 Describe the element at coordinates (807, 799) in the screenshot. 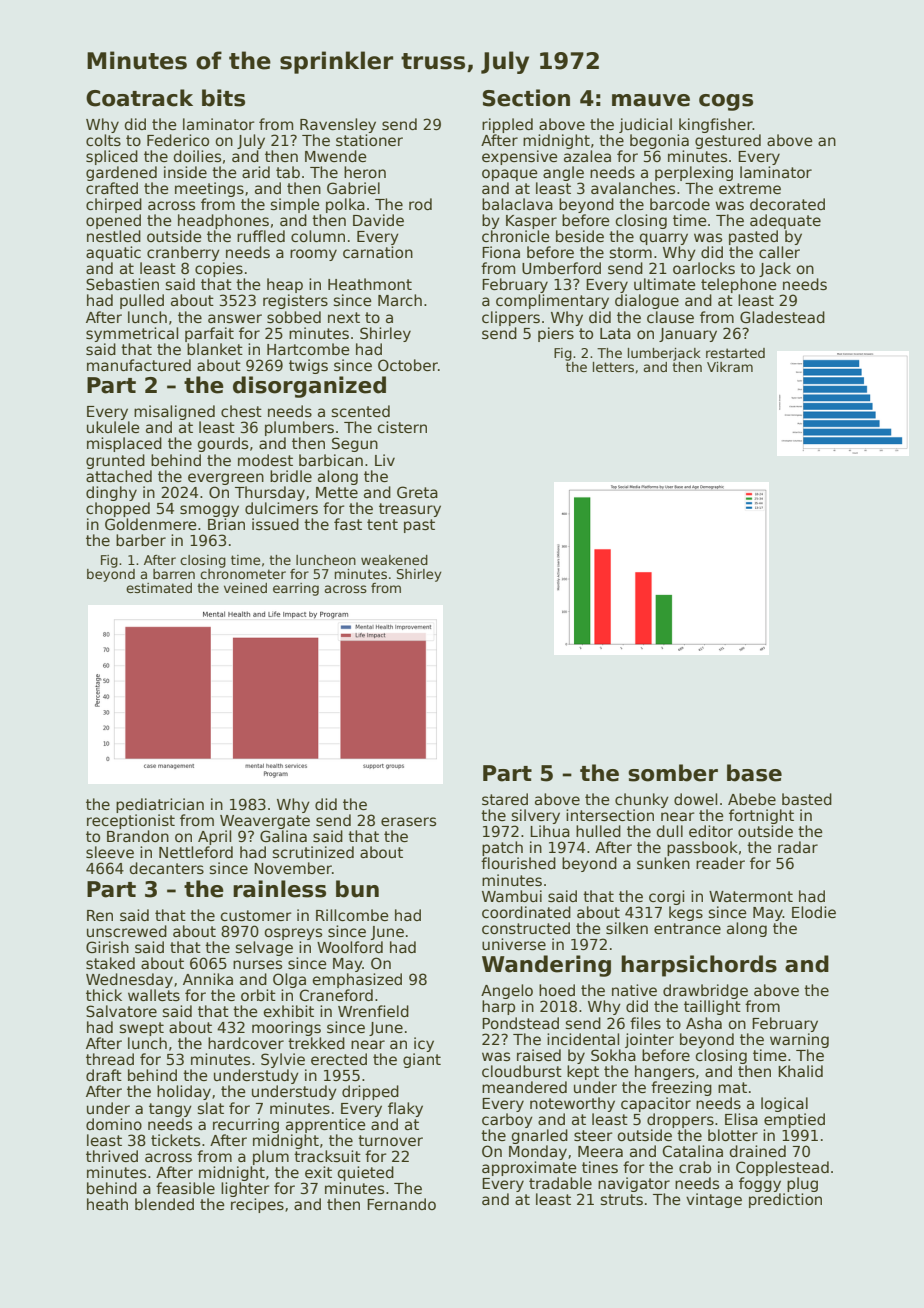

I see `basted` at that location.
